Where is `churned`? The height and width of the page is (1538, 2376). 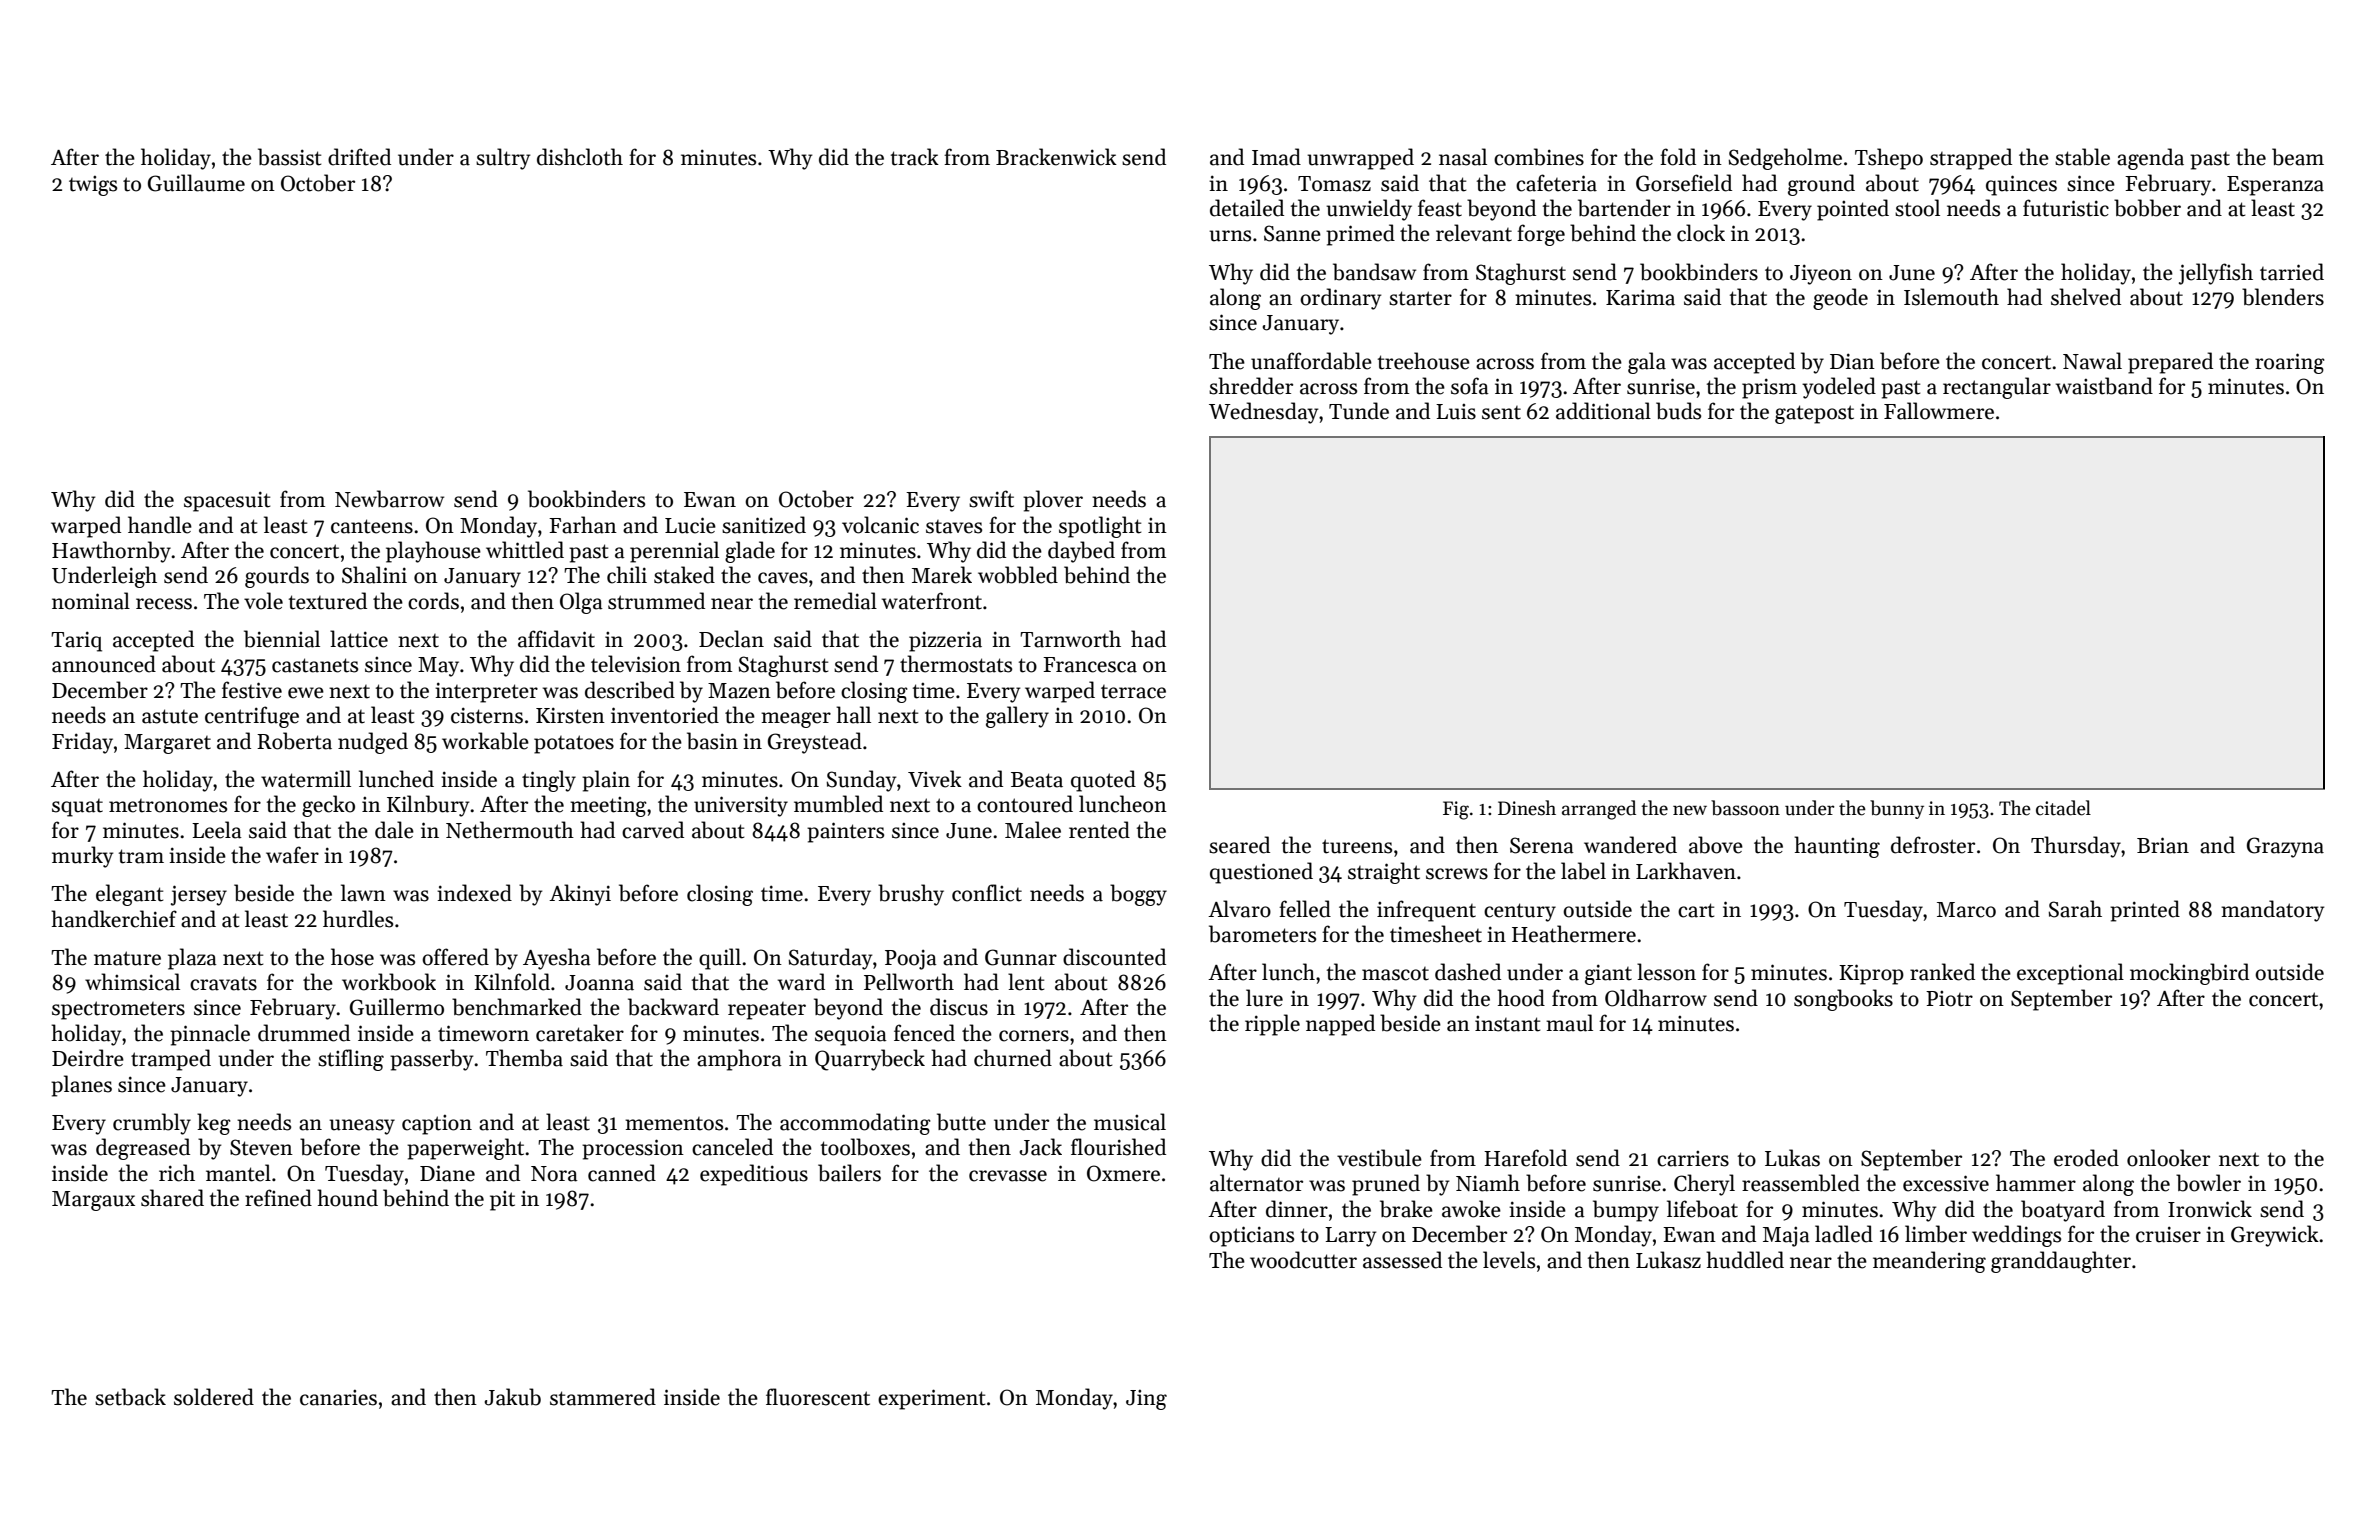 churned is located at coordinates (1013, 1058).
